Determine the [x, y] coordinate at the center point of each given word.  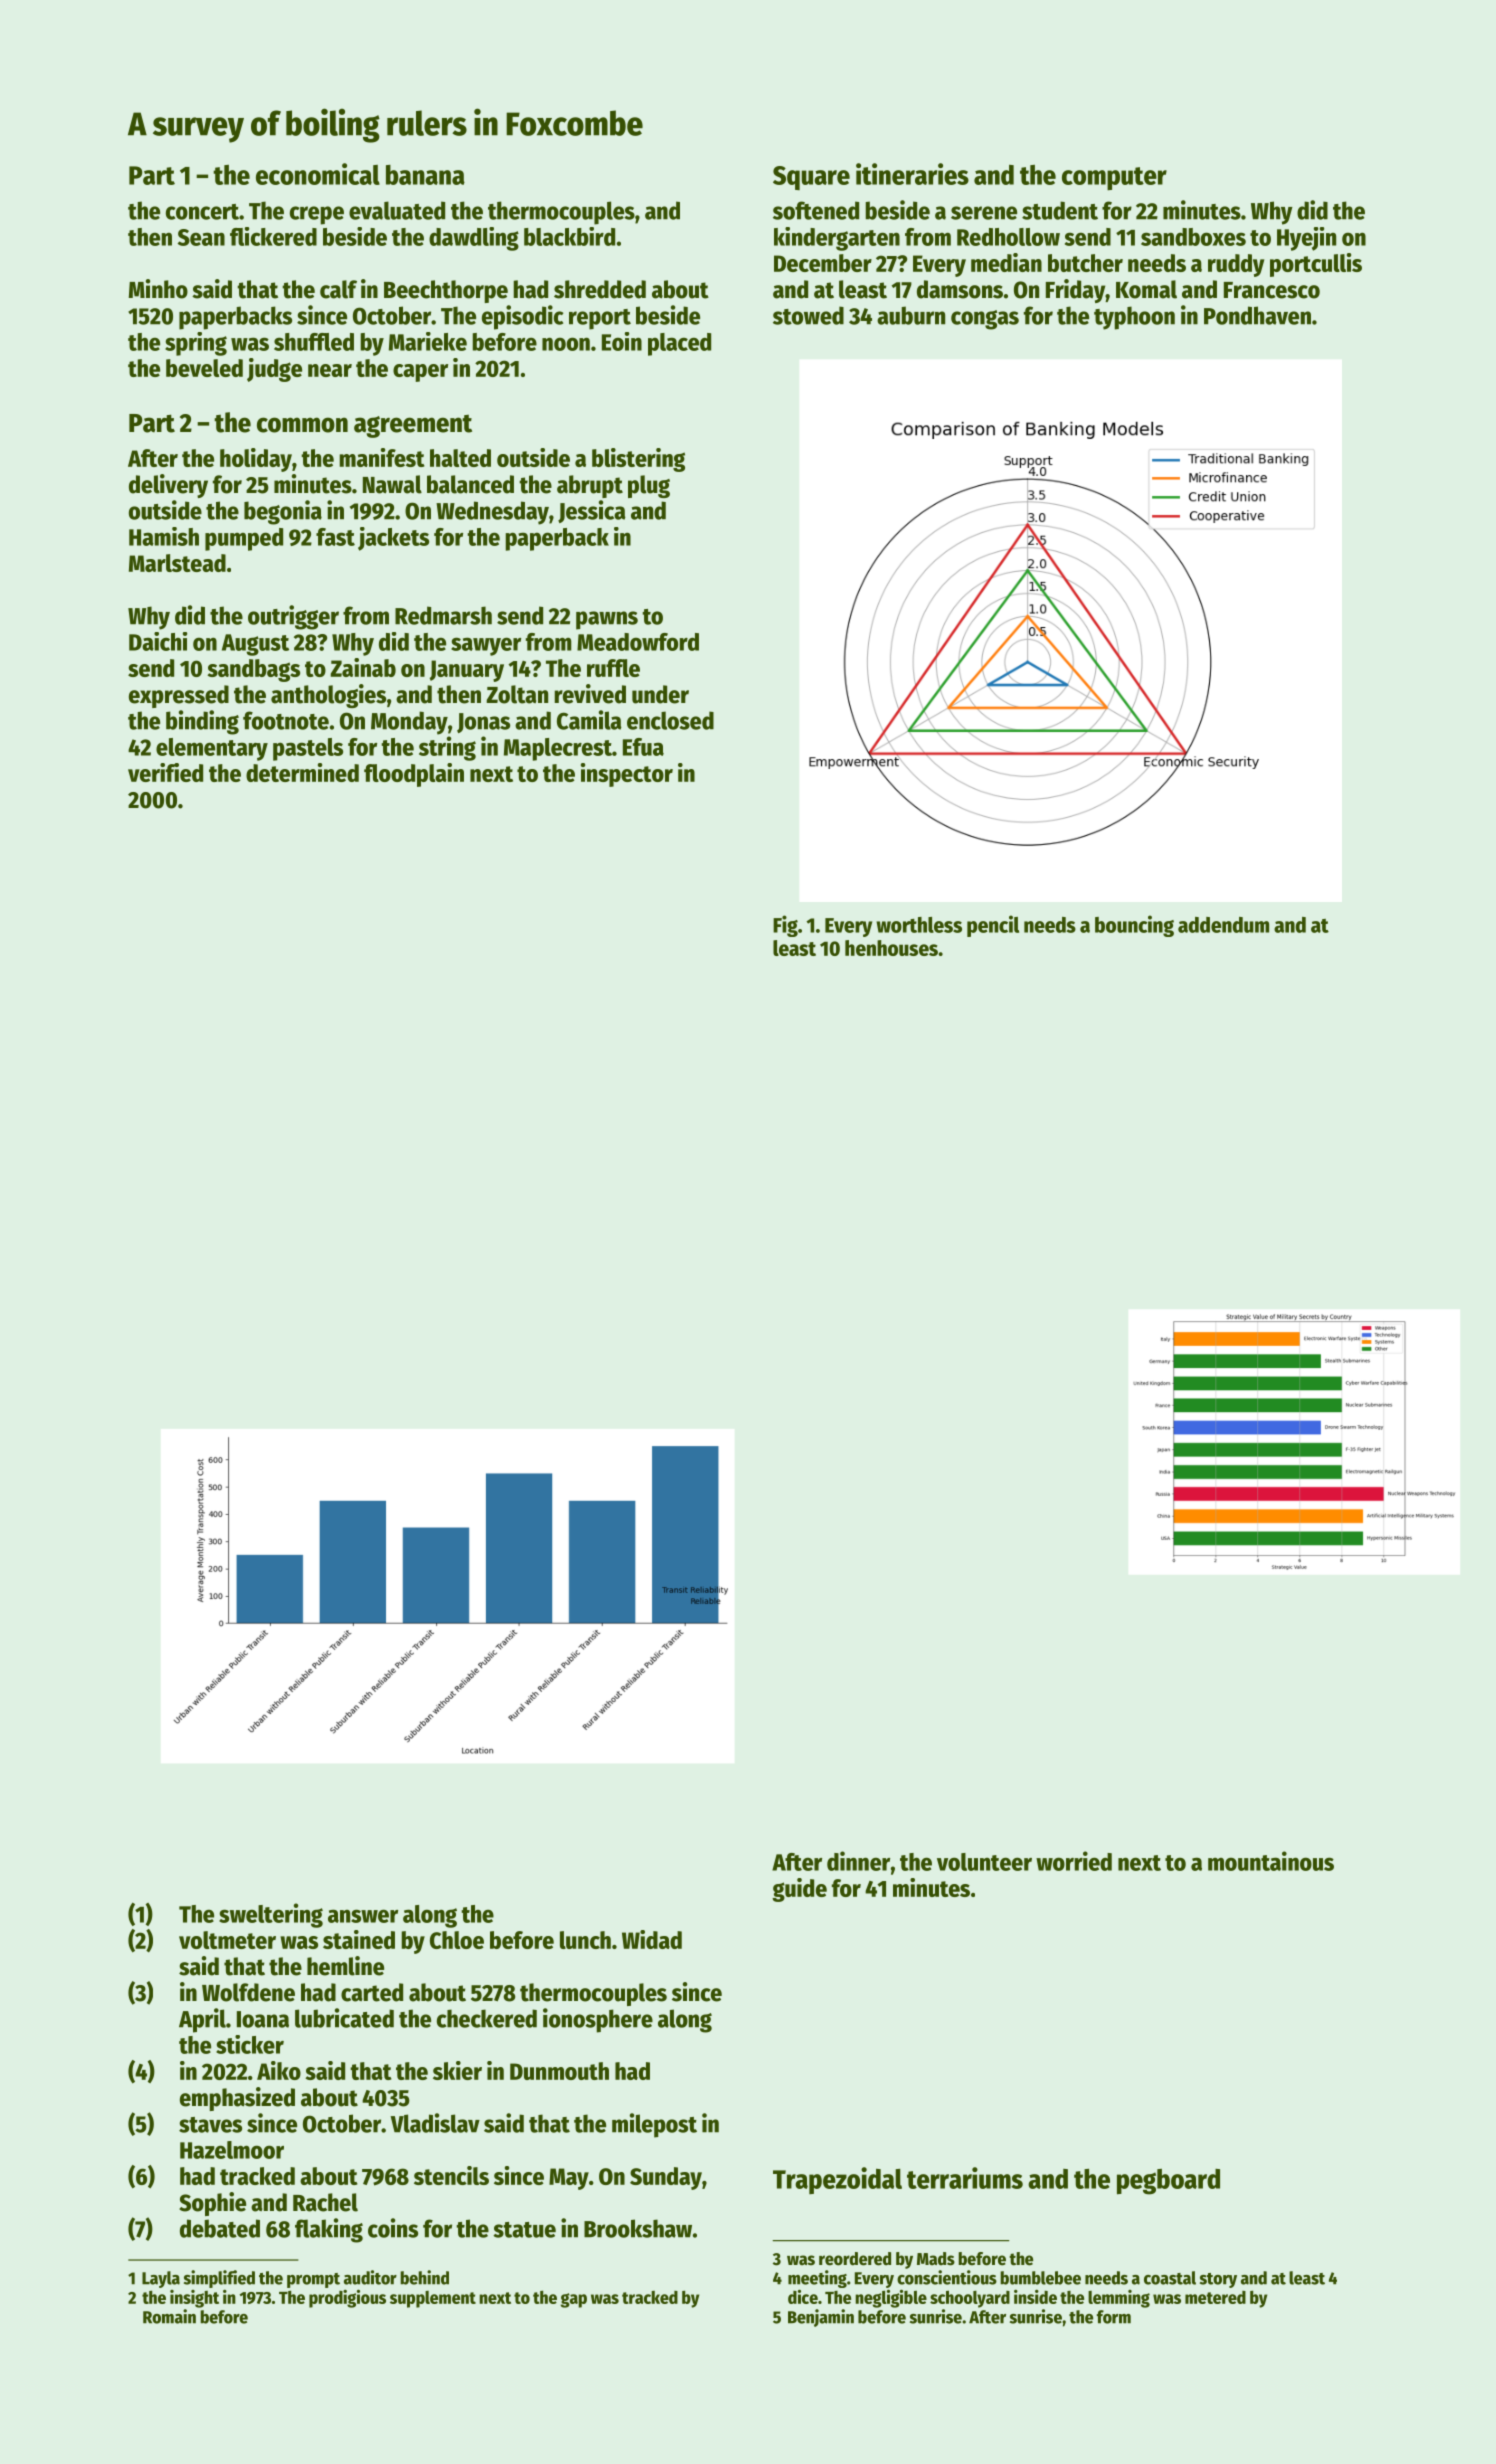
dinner [858, 1861]
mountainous [1271, 1861]
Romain [169, 2316]
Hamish [164, 536]
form [1114, 2317]
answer [363, 1916]
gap [574, 2300]
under [660, 694]
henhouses [891, 948]
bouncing [1134, 926]
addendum [1223, 925]
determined [302, 772]
